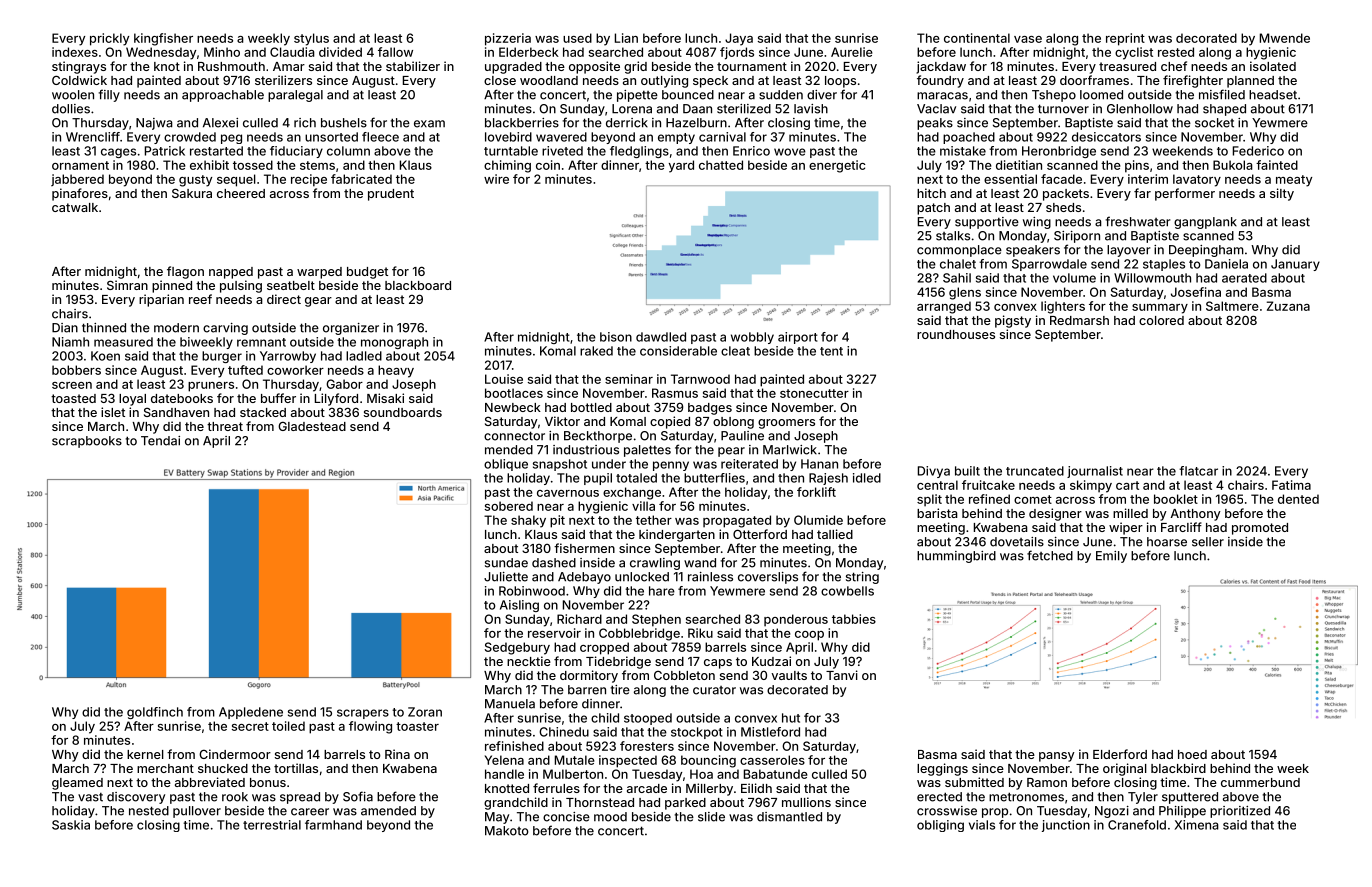 The height and width of the screenshot is (887, 1372). I want to click on Makoto, so click(507, 831).
